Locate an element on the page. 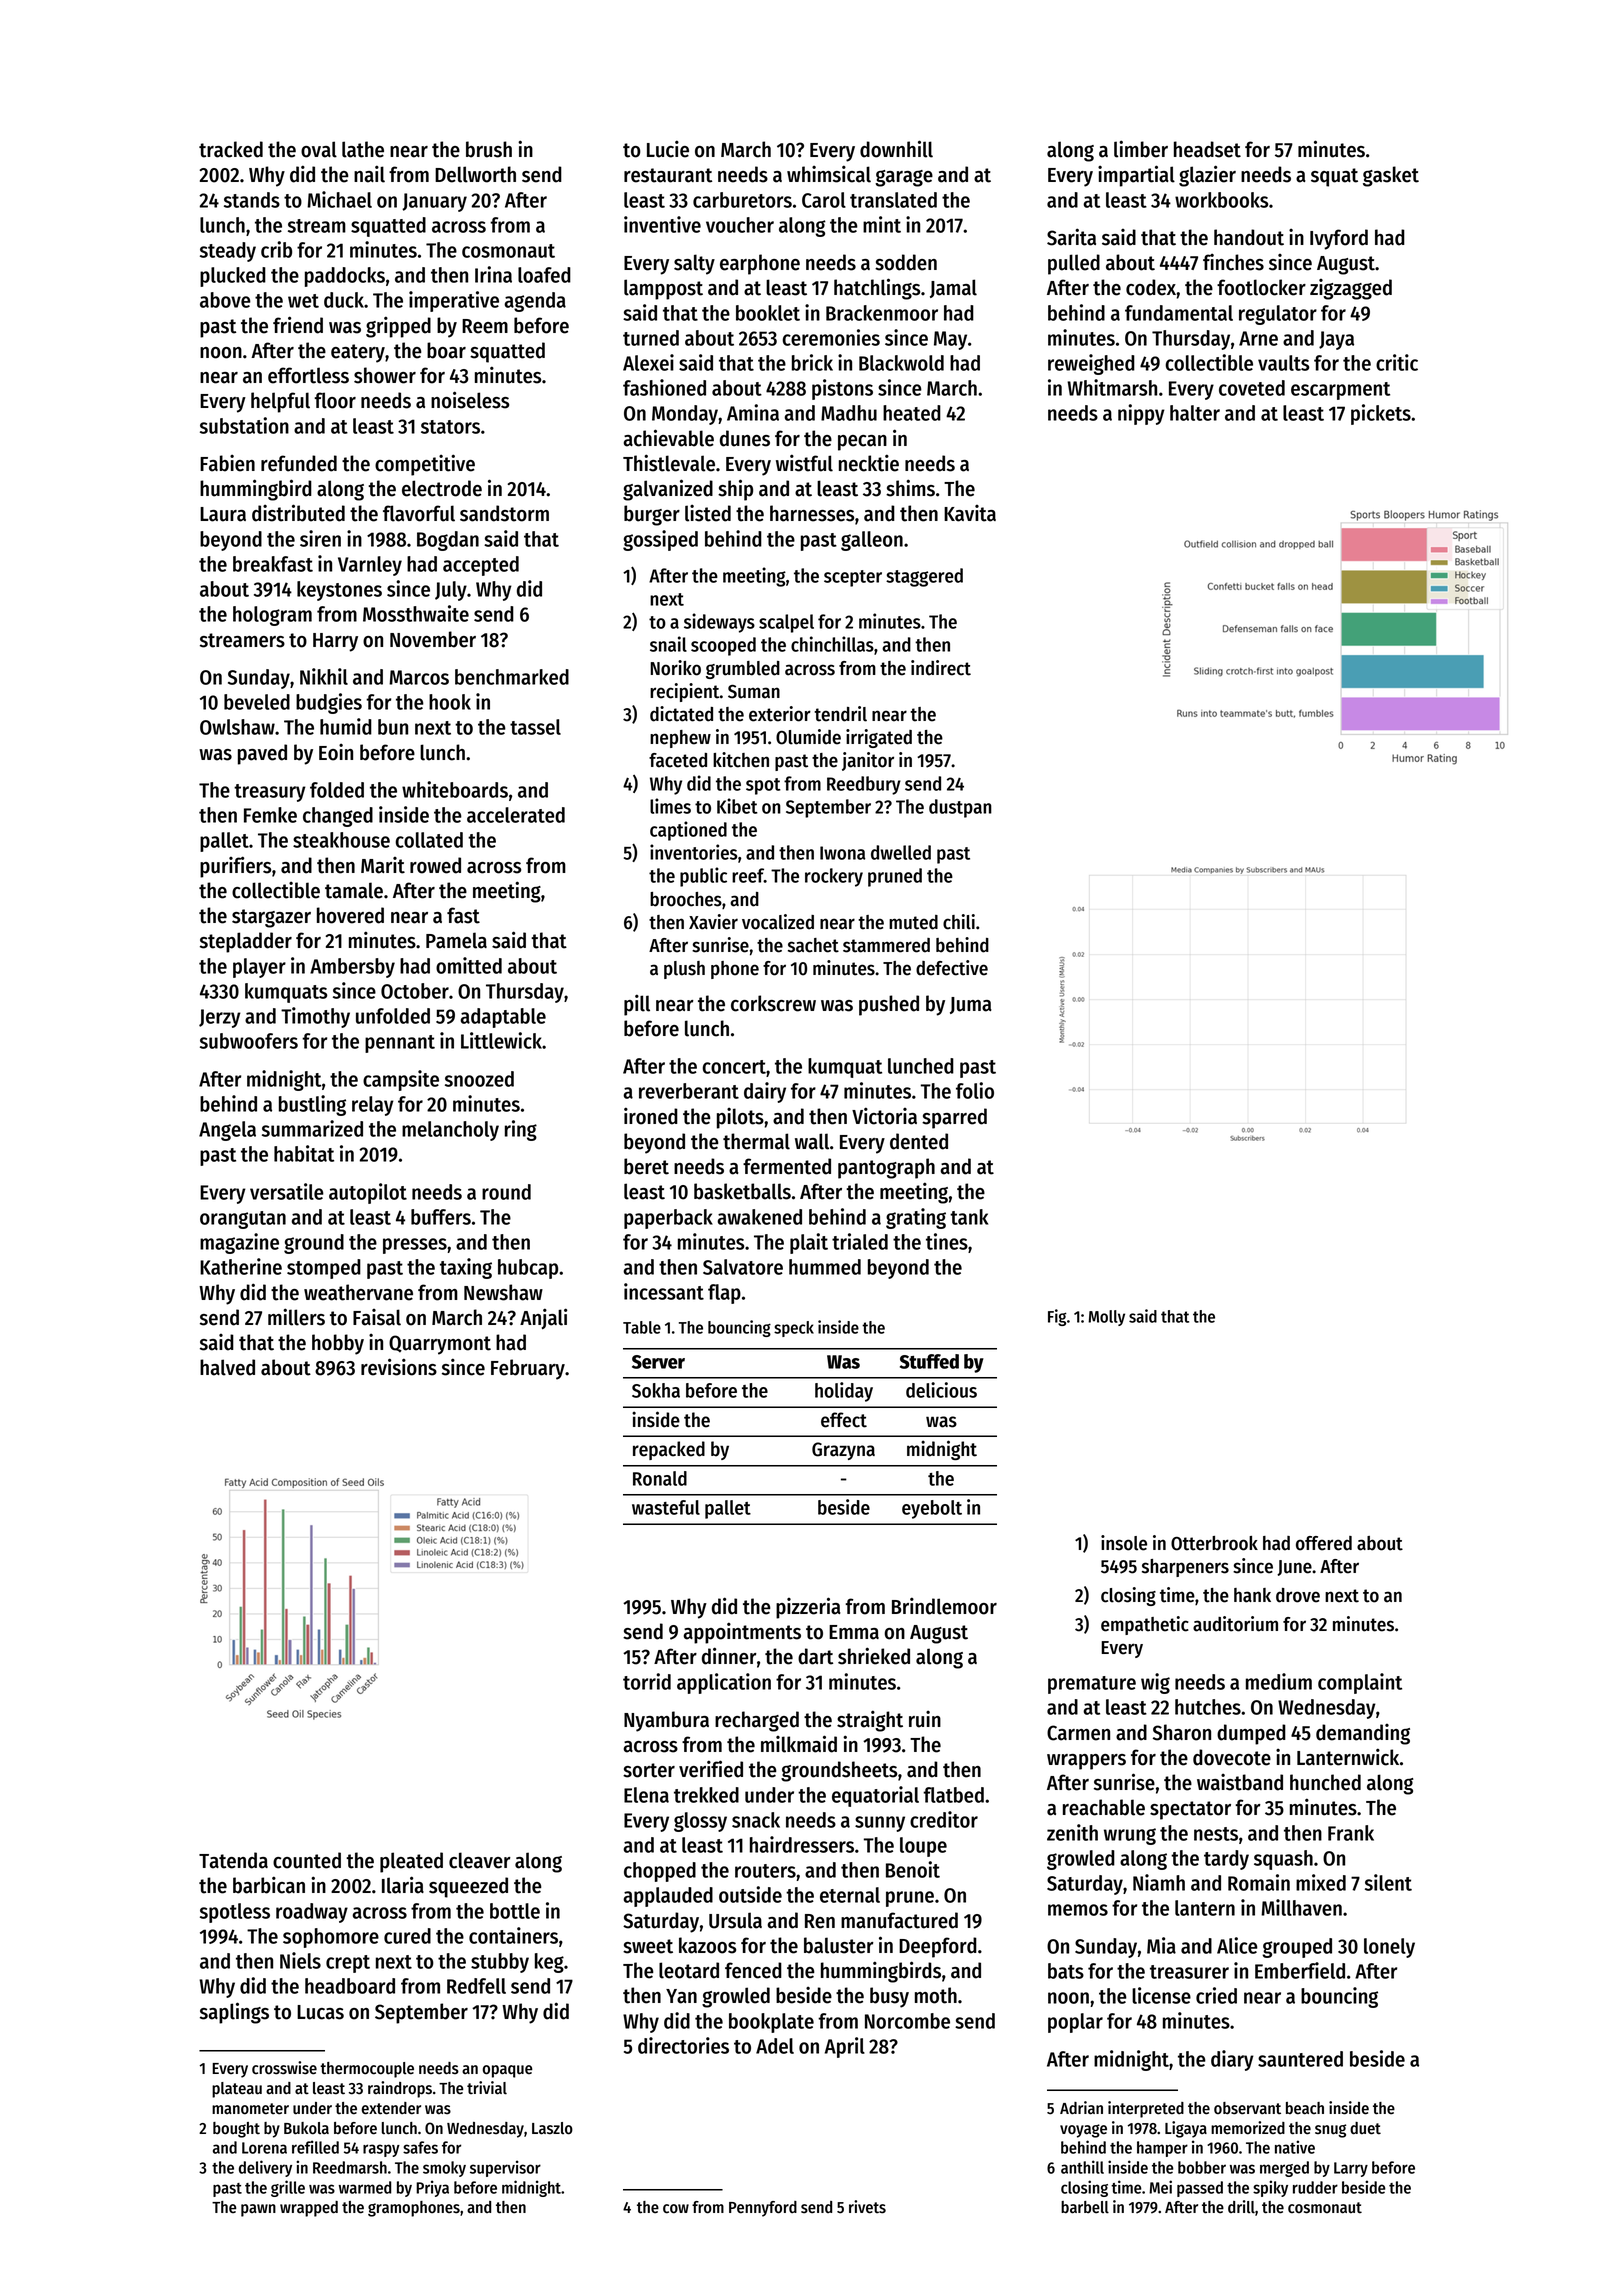 This page has height=2292, width=1620. hobby is located at coordinates (338, 1344).
